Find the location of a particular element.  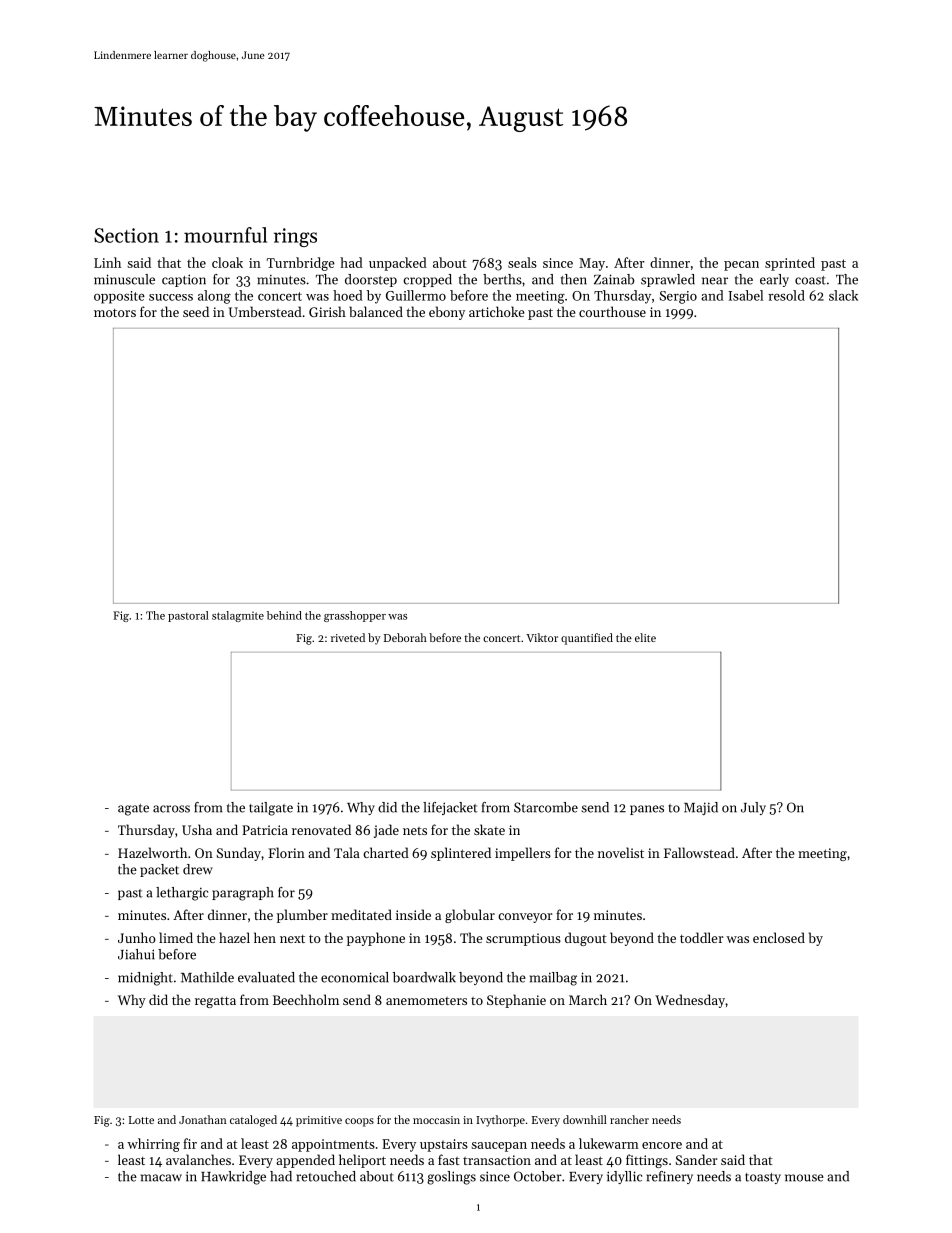

macaw is located at coordinates (161, 1178).
